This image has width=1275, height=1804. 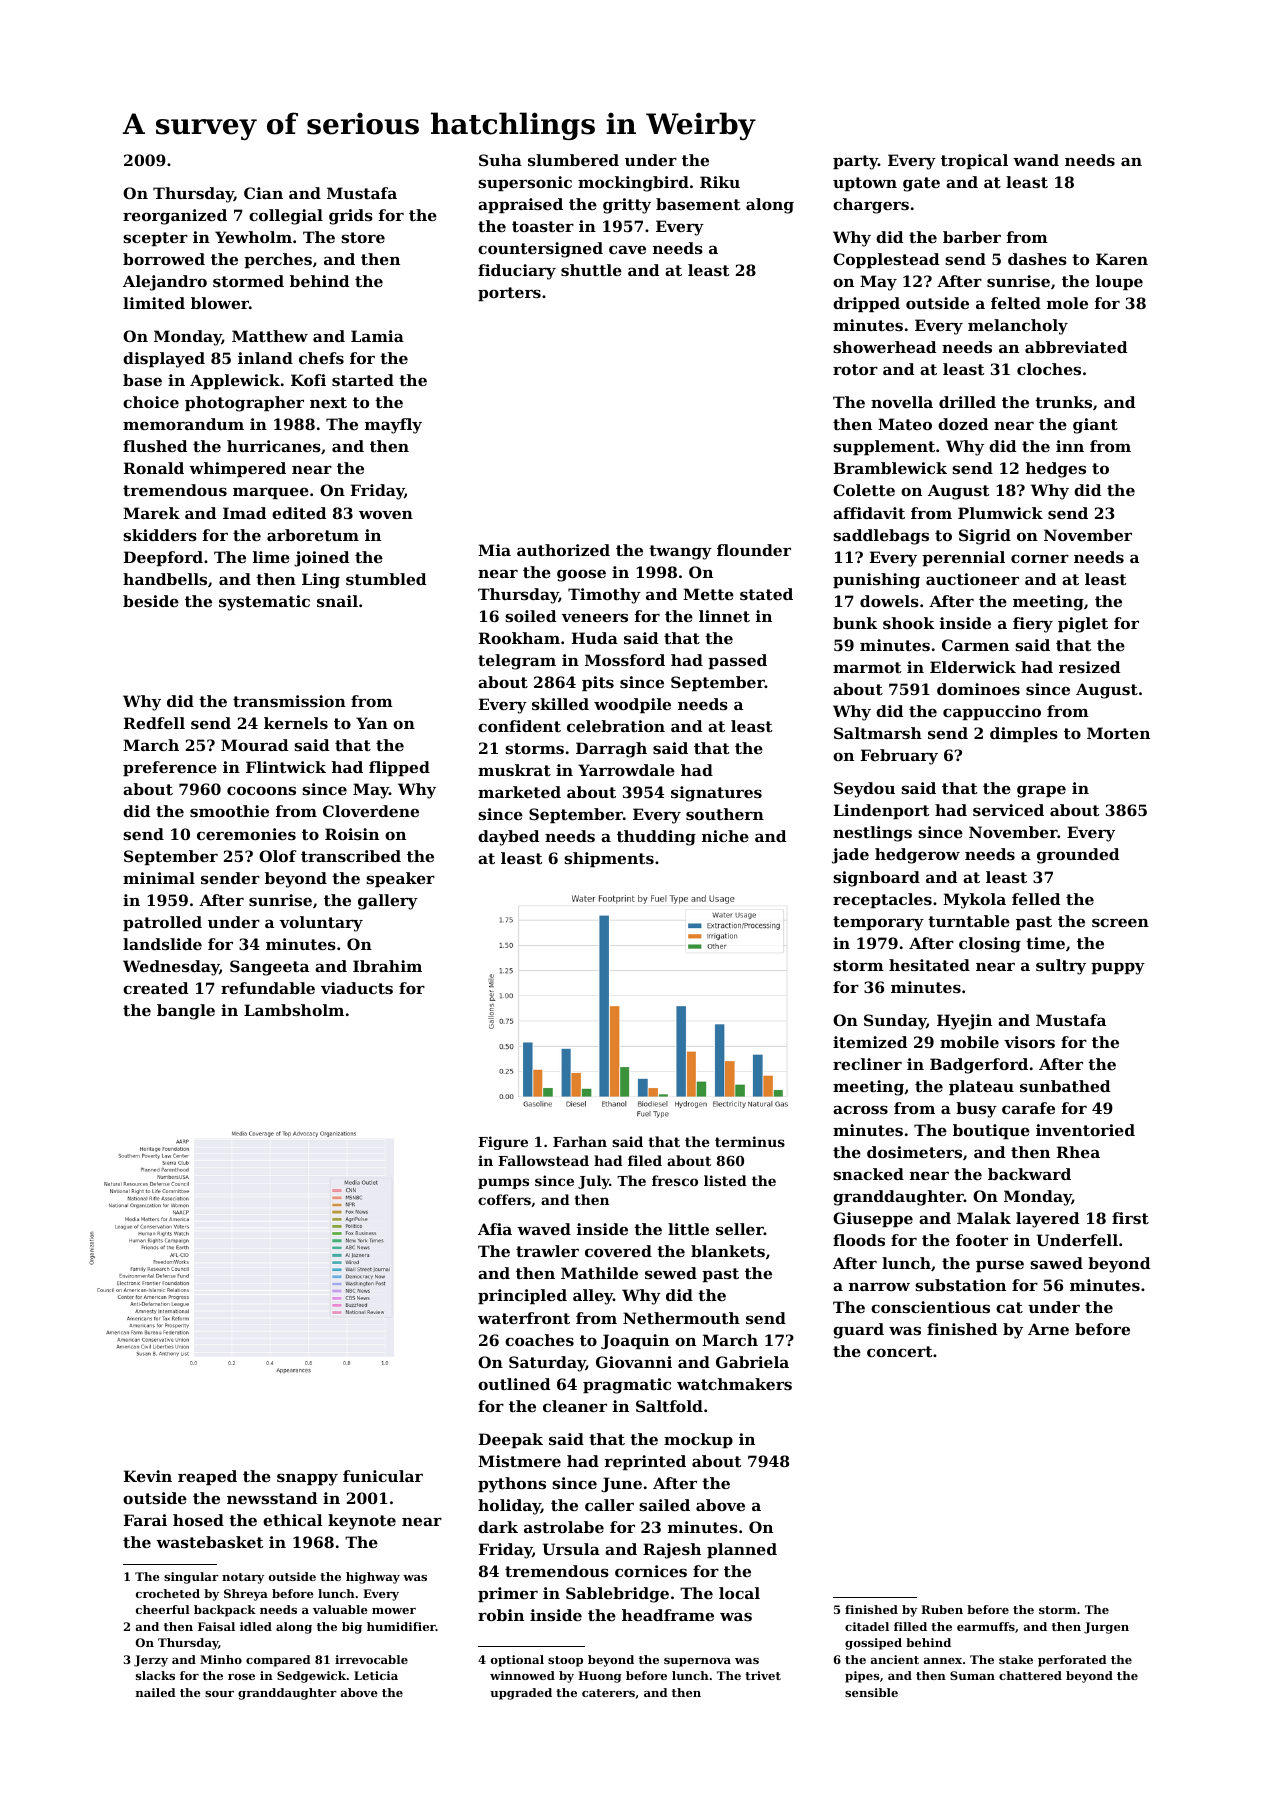 What do you see at coordinates (716, 794) in the image?
I see `signatures` at bounding box center [716, 794].
